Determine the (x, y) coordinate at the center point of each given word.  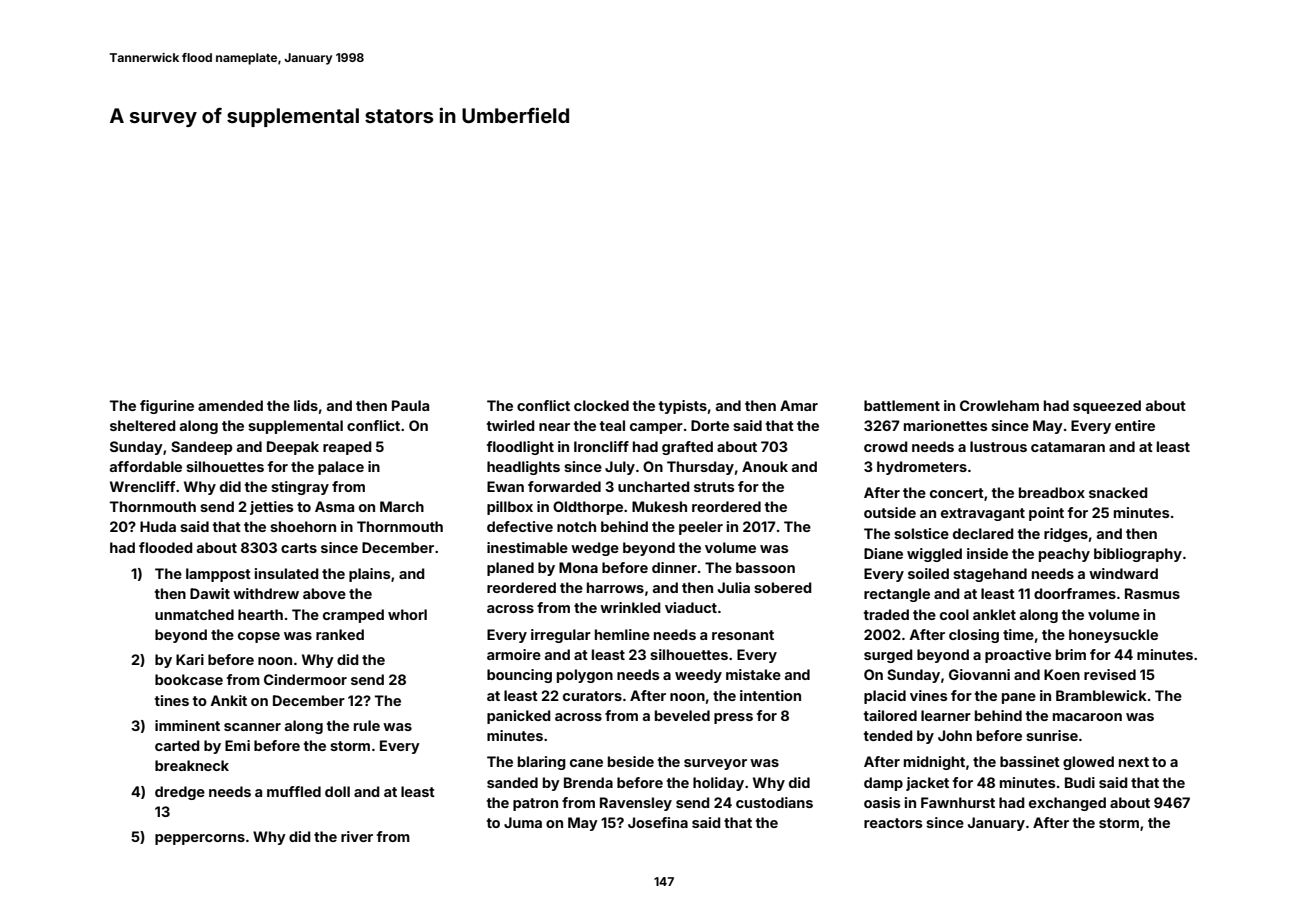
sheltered (143, 425)
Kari (190, 659)
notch (576, 526)
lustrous (998, 446)
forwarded (564, 486)
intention (770, 695)
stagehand (990, 575)
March (402, 506)
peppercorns (200, 839)
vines (929, 695)
